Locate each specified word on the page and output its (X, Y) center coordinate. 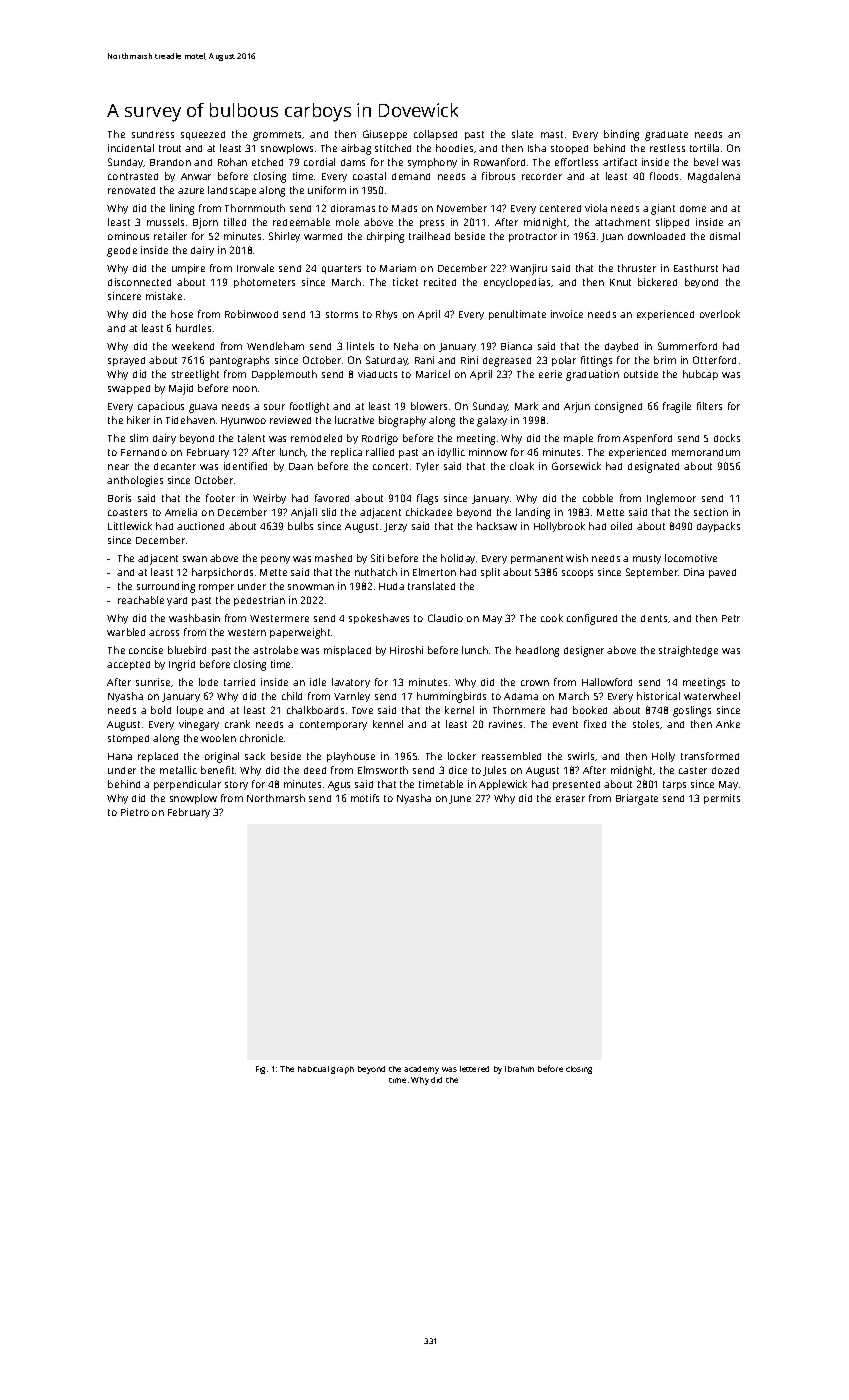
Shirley (284, 237)
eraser (570, 799)
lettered (474, 1069)
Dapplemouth (284, 375)
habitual (313, 1069)
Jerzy (395, 527)
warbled (126, 632)
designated (653, 467)
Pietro (135, 812)
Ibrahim (519, 1069)
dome (693, 208)
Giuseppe (385, 135)
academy (421, 1070)
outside (641, 374)
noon (245, 389)
